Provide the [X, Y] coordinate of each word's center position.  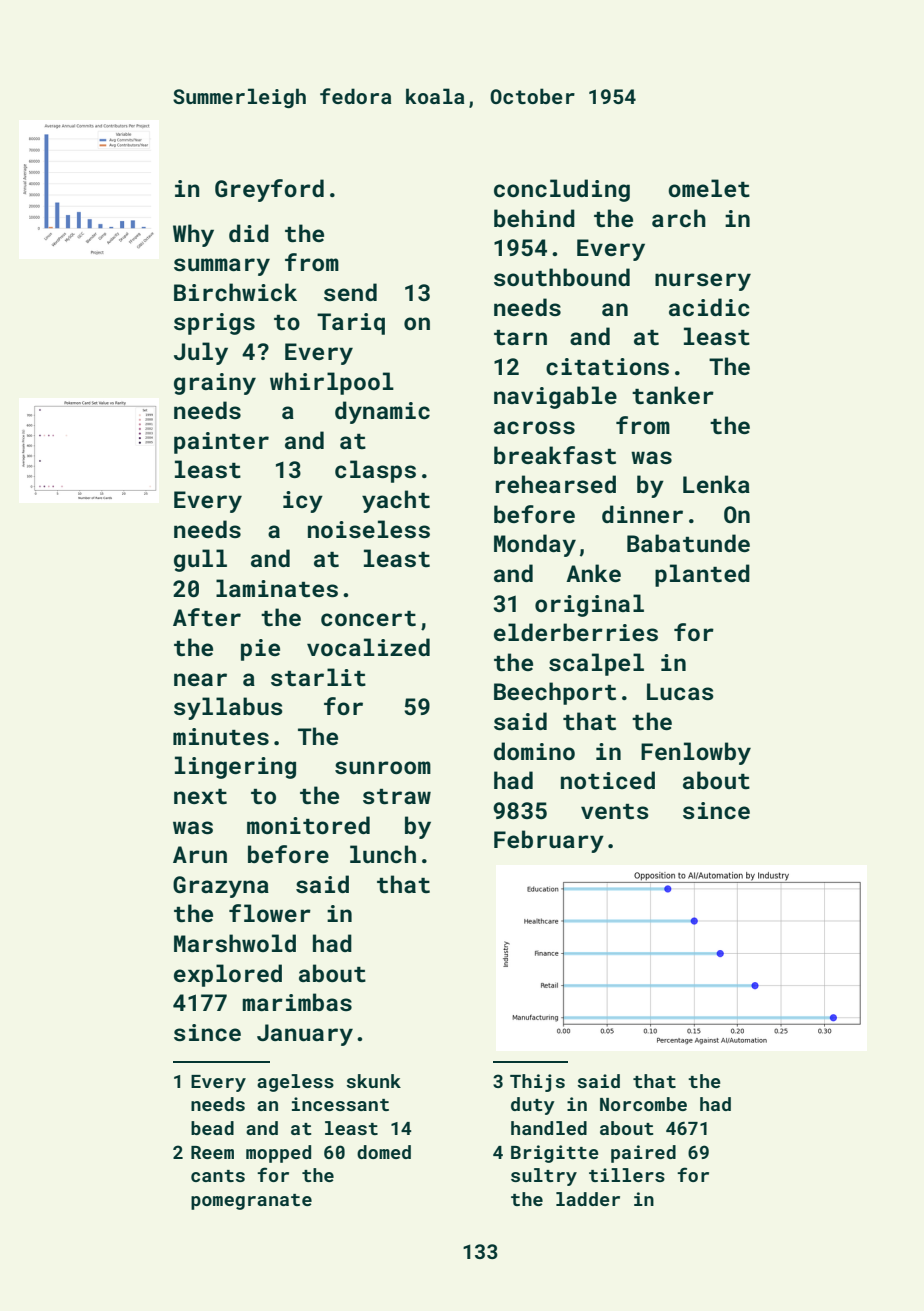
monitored [308, 825]
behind [534, 218]
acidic [709, 307]
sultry [544, 1177]
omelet [709, 188]
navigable [555, 397]
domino [534, 751]
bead [212, 1128]
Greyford [269, 190]
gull [200, 560]
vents [615, 811]
